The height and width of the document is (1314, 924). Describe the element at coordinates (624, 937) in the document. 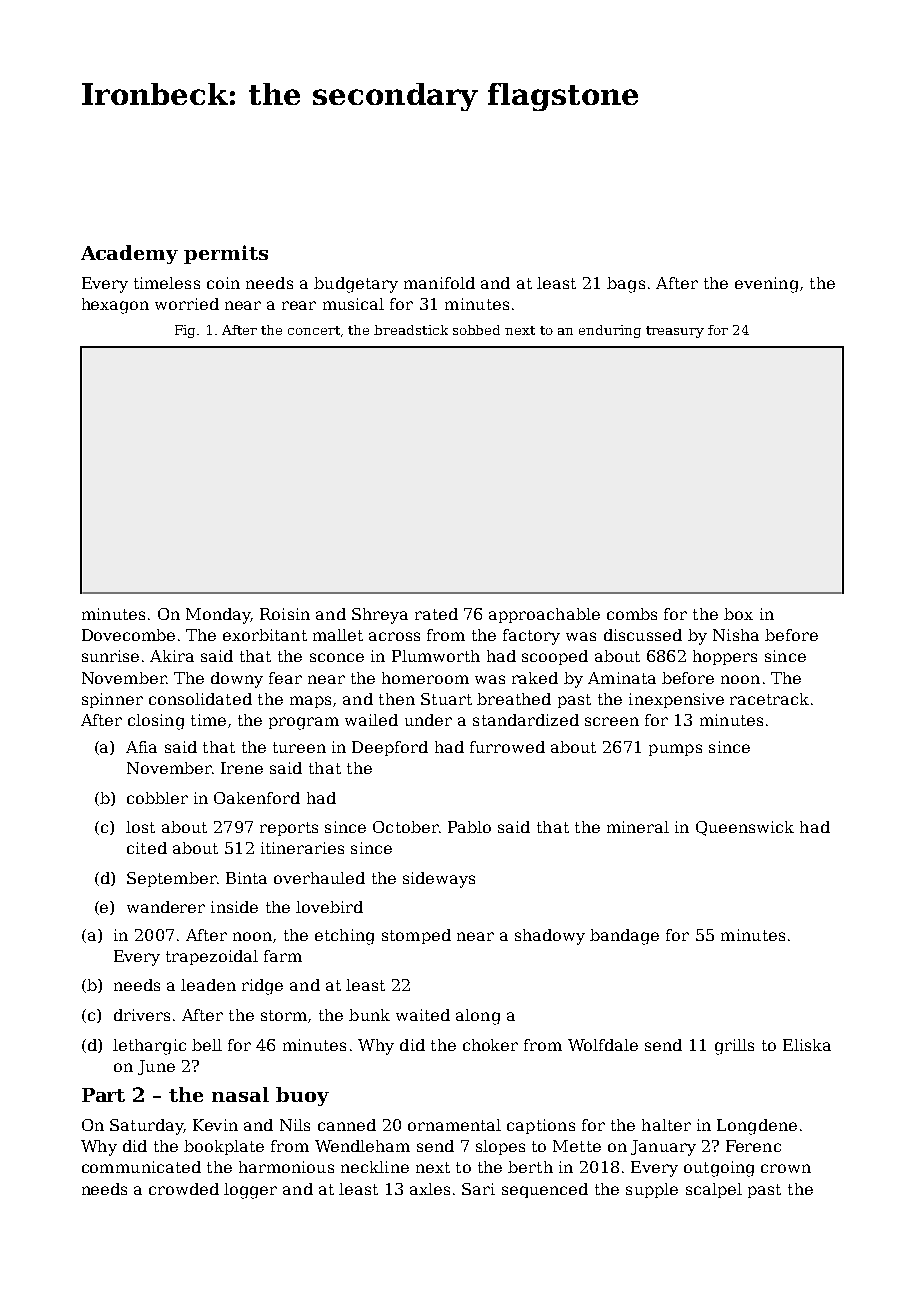

I see `bandage` at that location.
